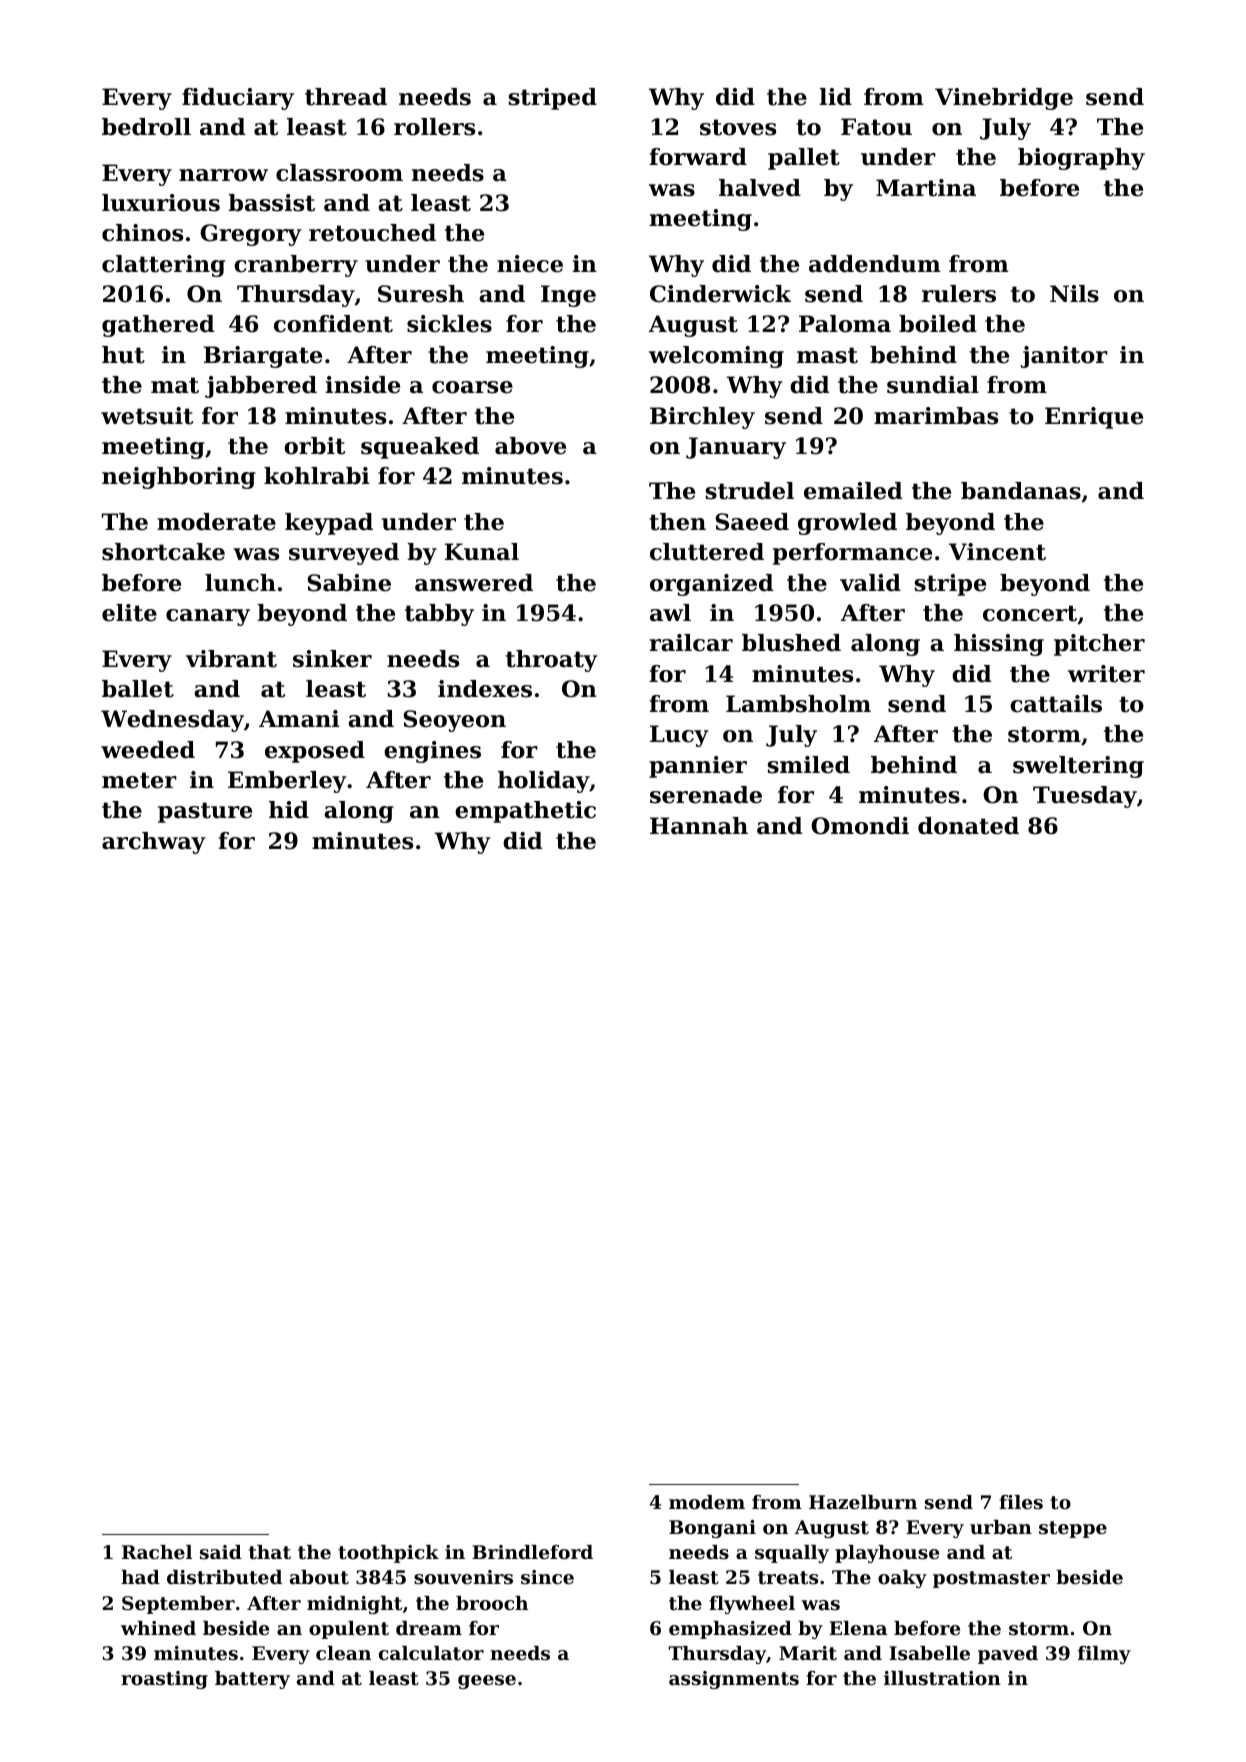  What do you see at coordinates (798, 704) in the screenshot?
I see `Lambsholm` at bounding box center [798, 704].
